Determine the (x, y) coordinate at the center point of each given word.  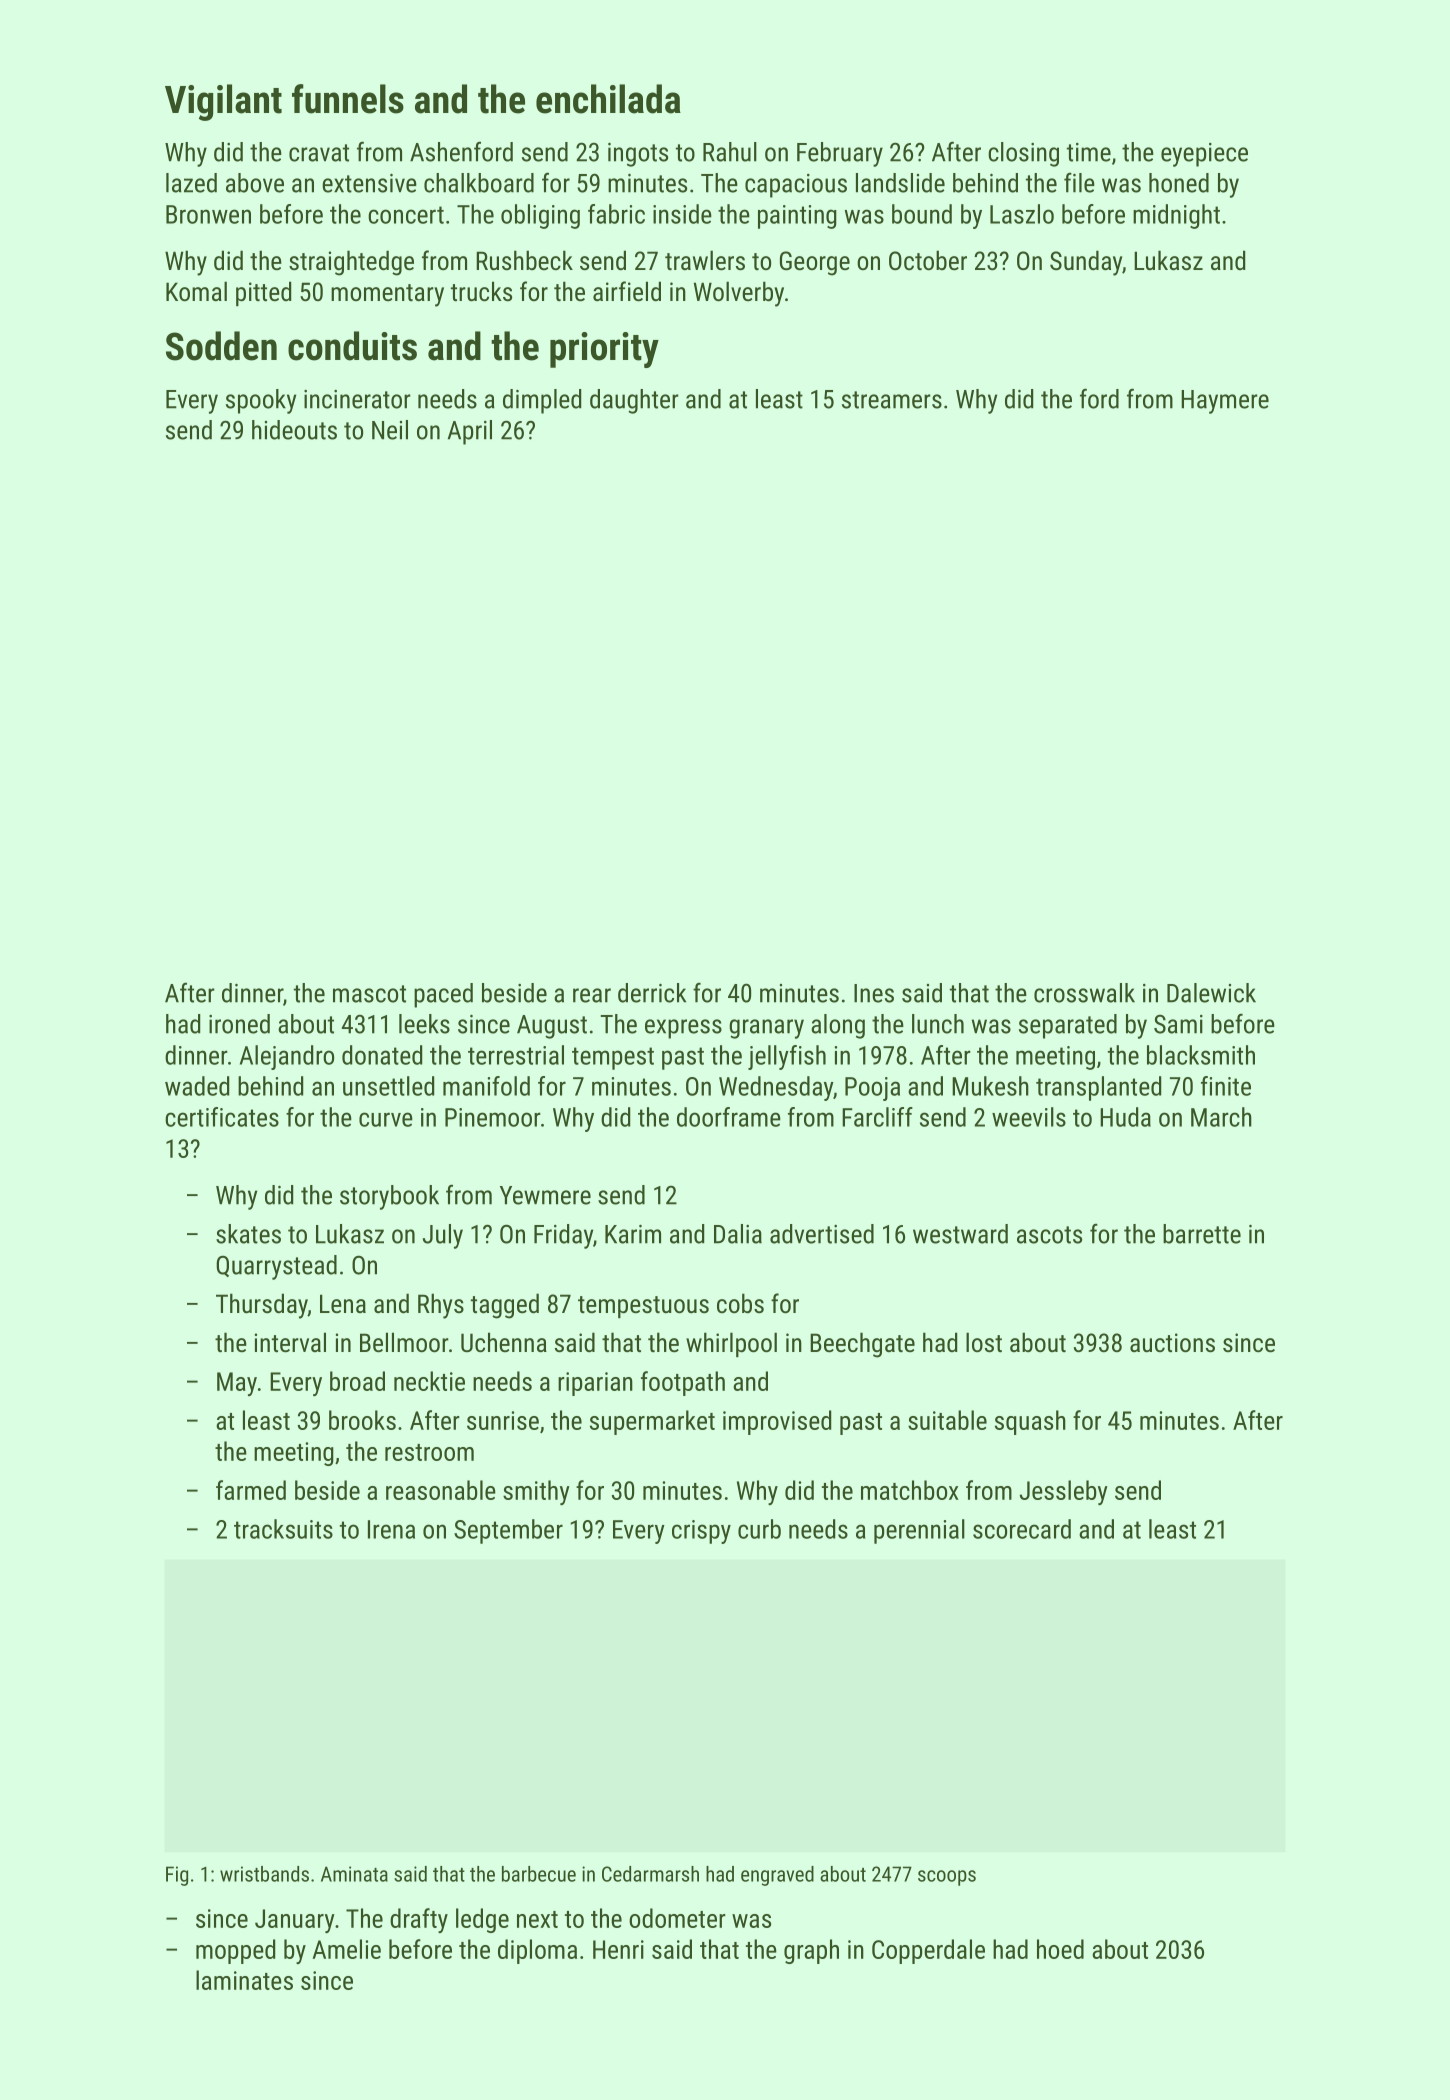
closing (1023, 154)
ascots (1049, 1235)
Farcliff (877, 1117)
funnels (348, 99)
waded (197, 1086)
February (840, 154)
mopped (235, 1951)
